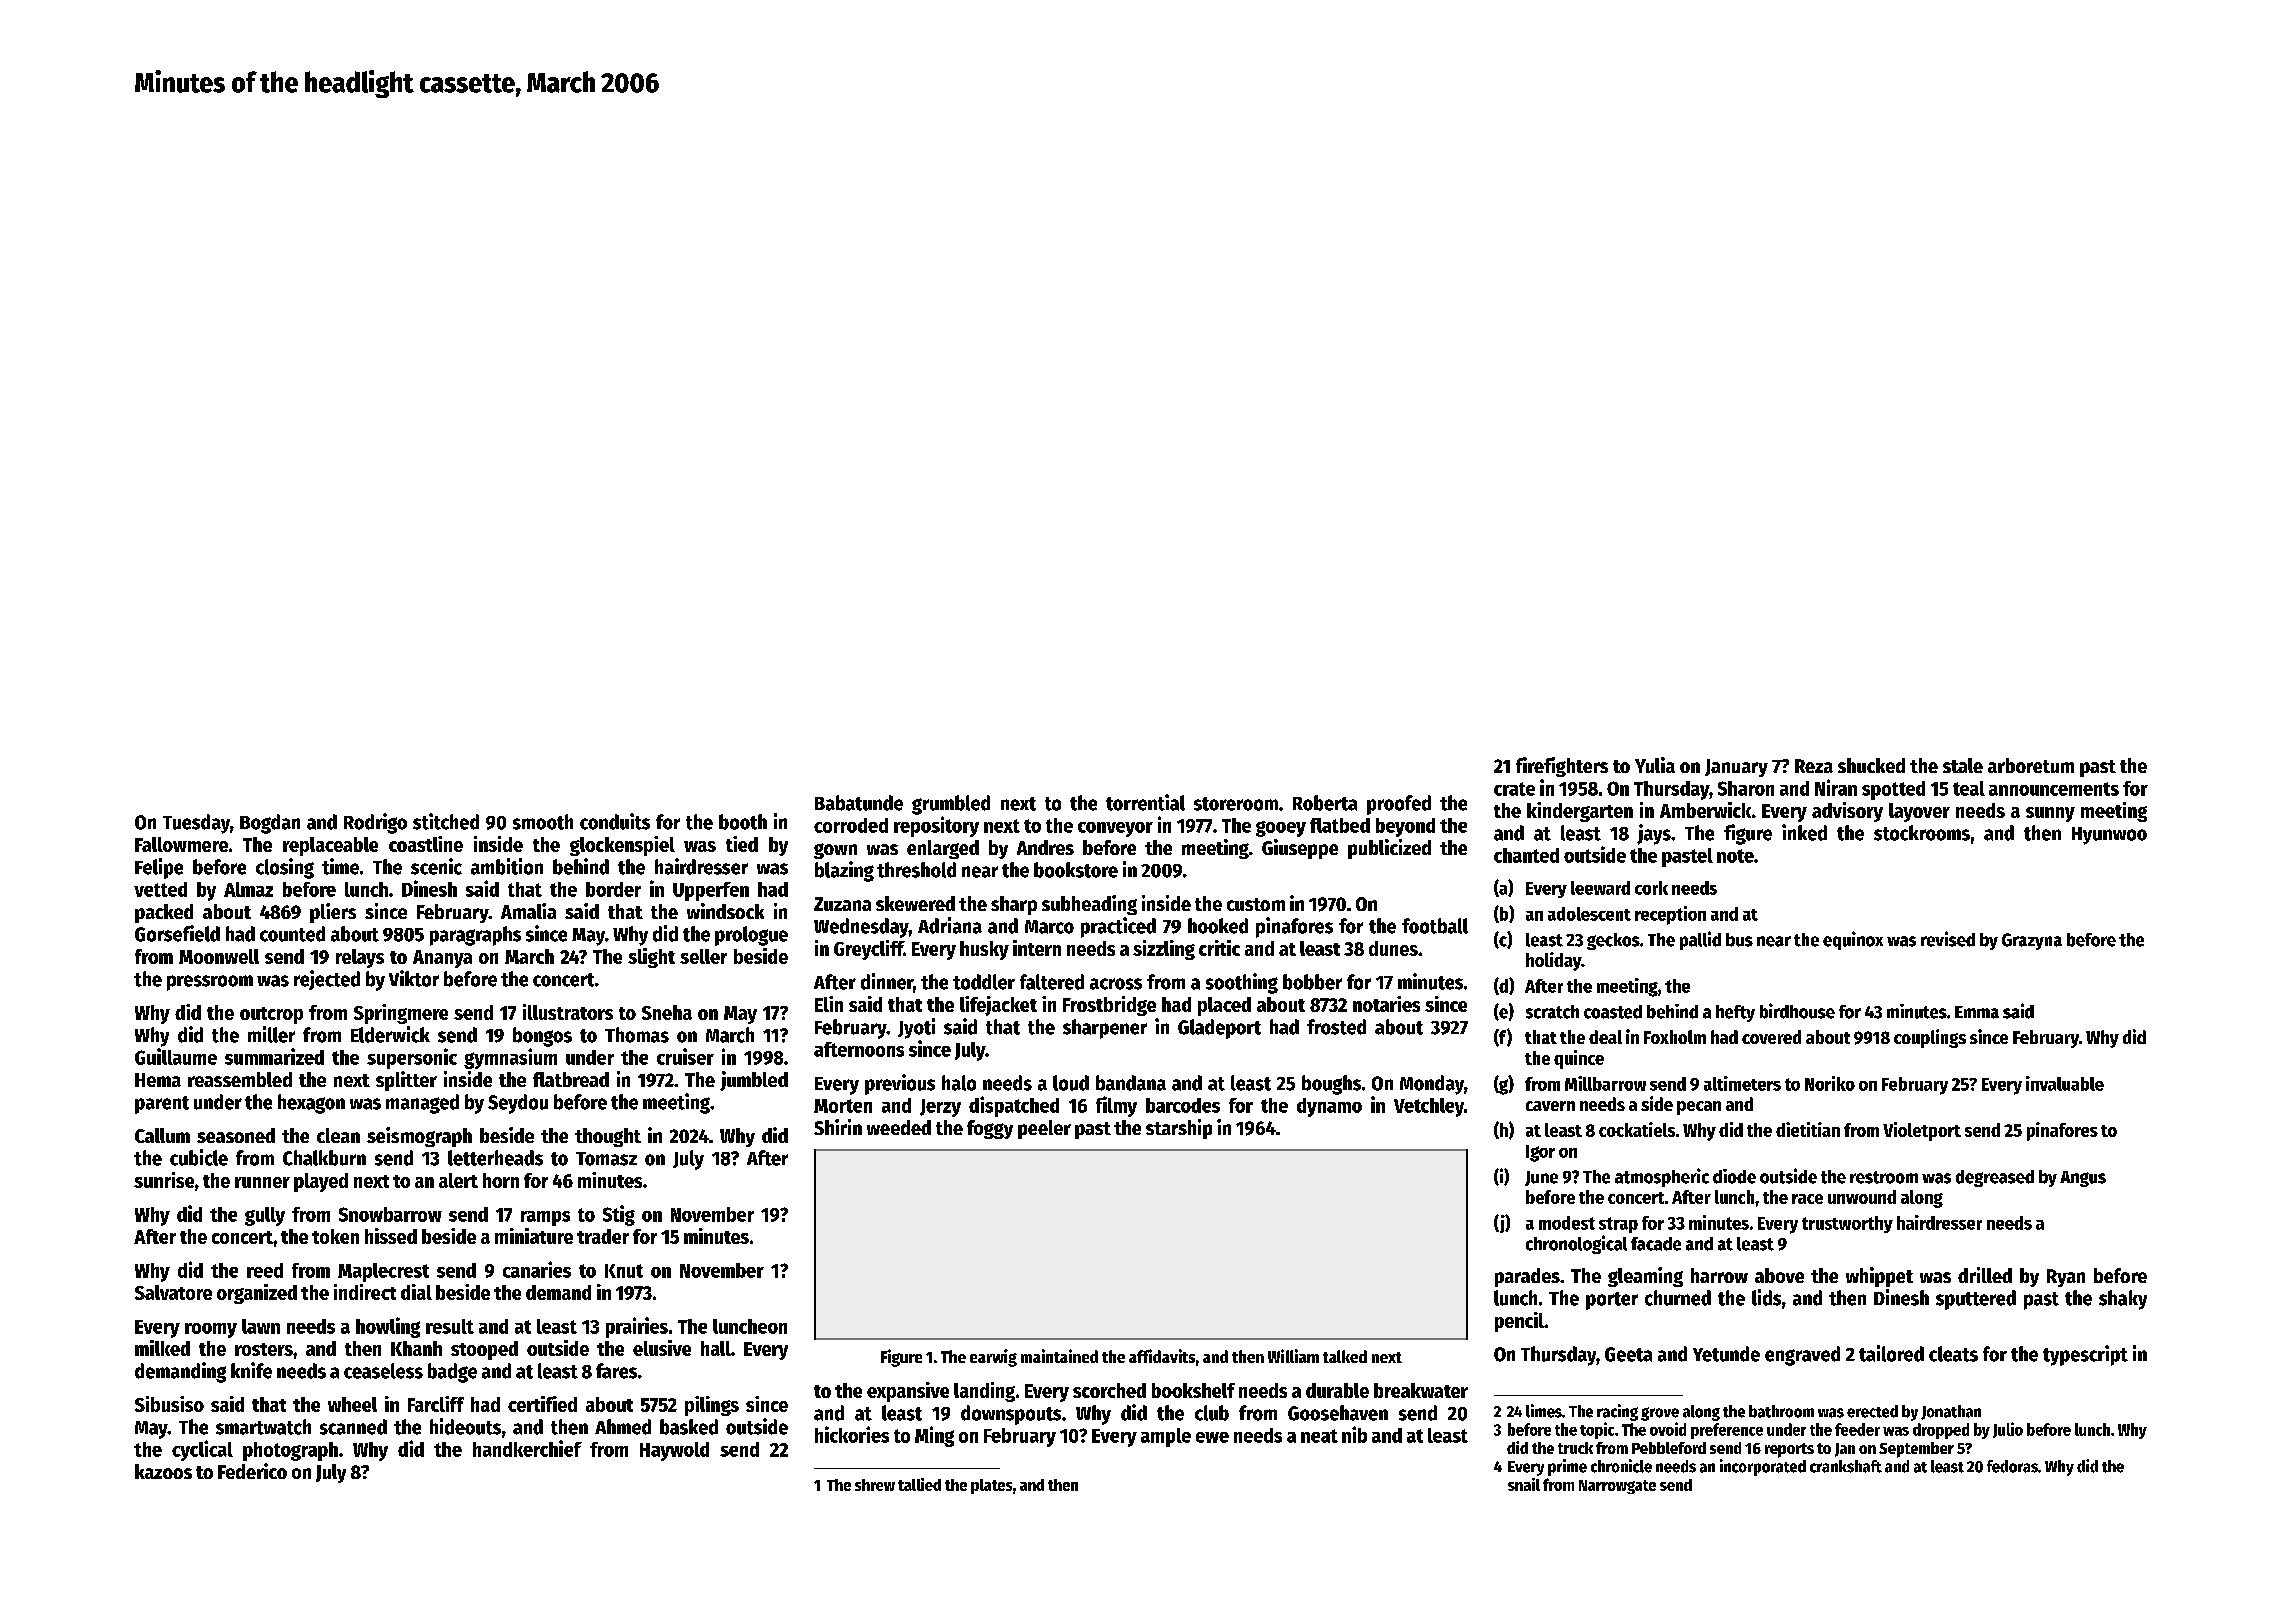 The image size is (2282, 1614). What do you see at coordinates (1814, 766) in the screenshot?
I see `Reza` at bounding box center [1814, 766].
